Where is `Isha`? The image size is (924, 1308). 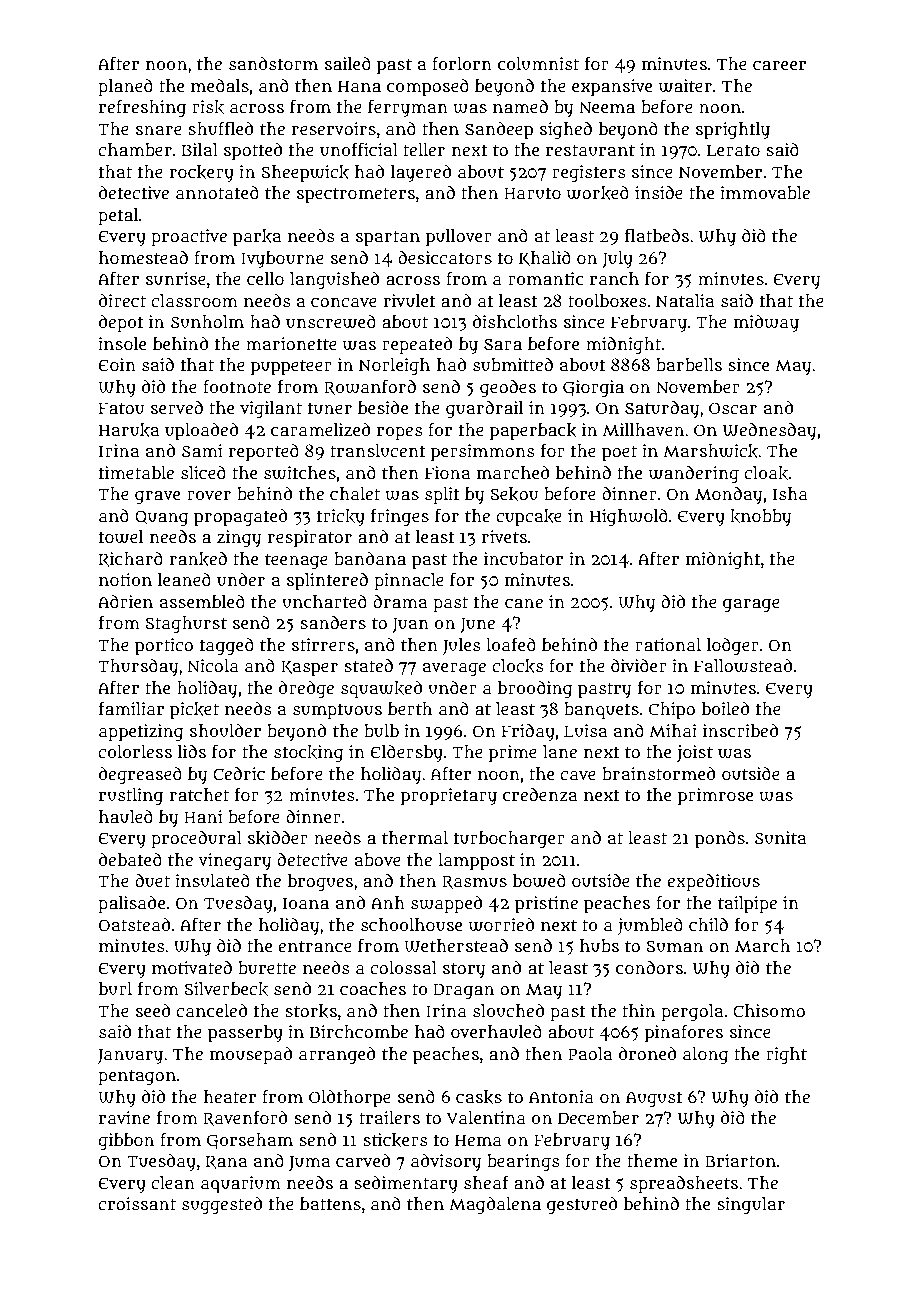 Isha is located at coordinates (790, 494).
